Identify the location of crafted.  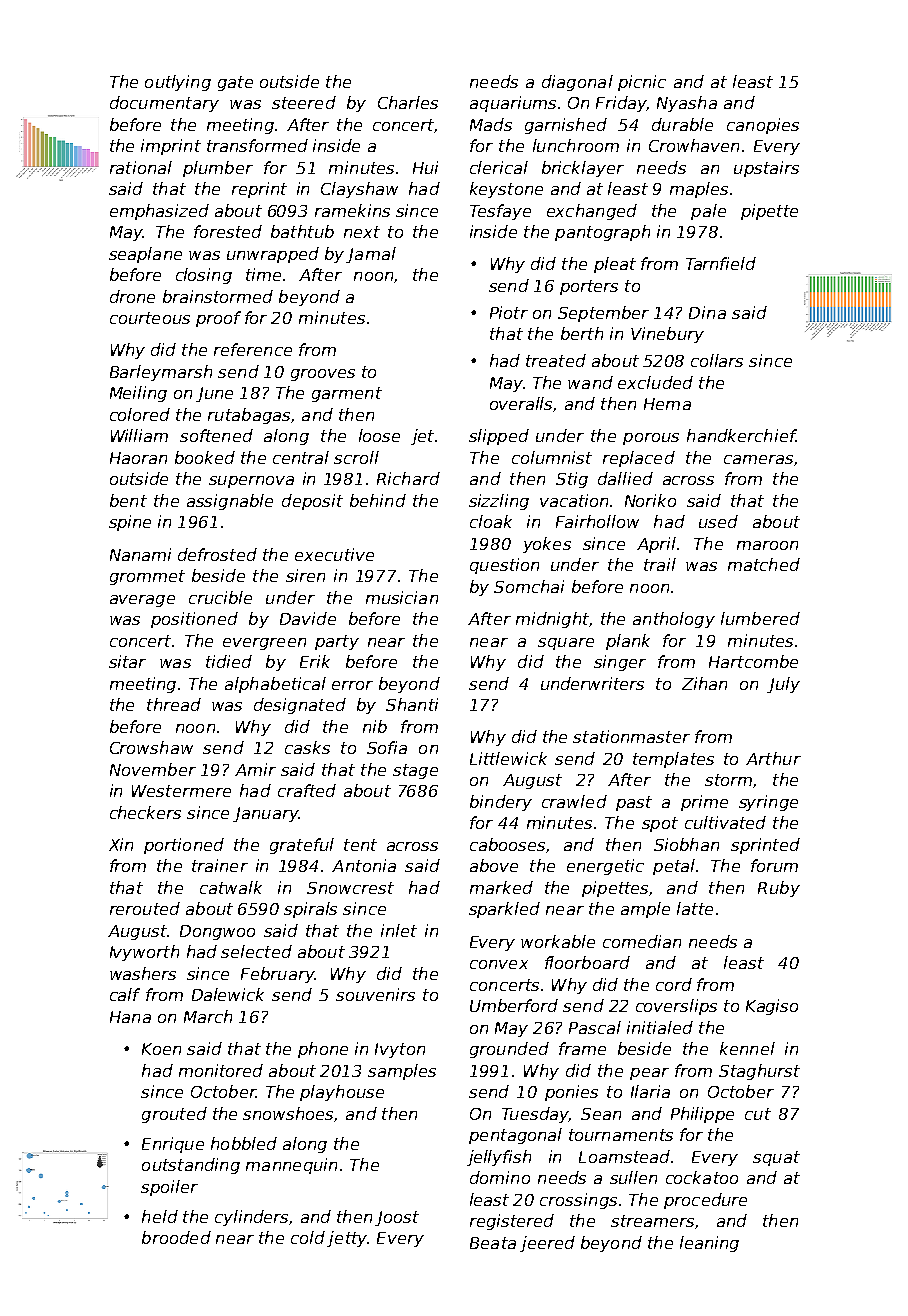
(307, 790).
